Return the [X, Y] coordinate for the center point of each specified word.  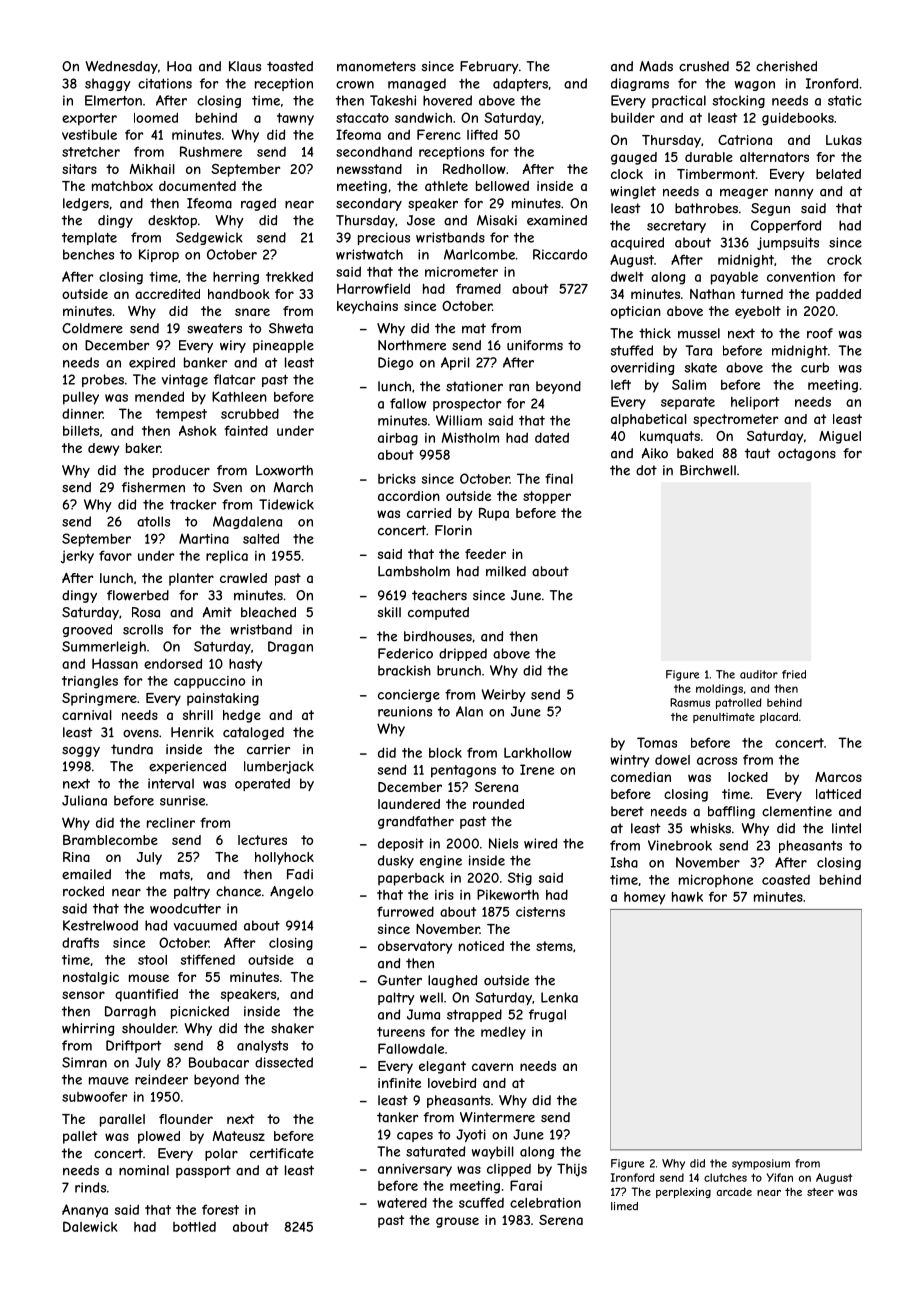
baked [695, 453]
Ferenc [439, 134]
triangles [90, 682]
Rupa [494, 514]
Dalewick [90, 1226]
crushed [704, 66]
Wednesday [122, 67]
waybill [493, 1152]
